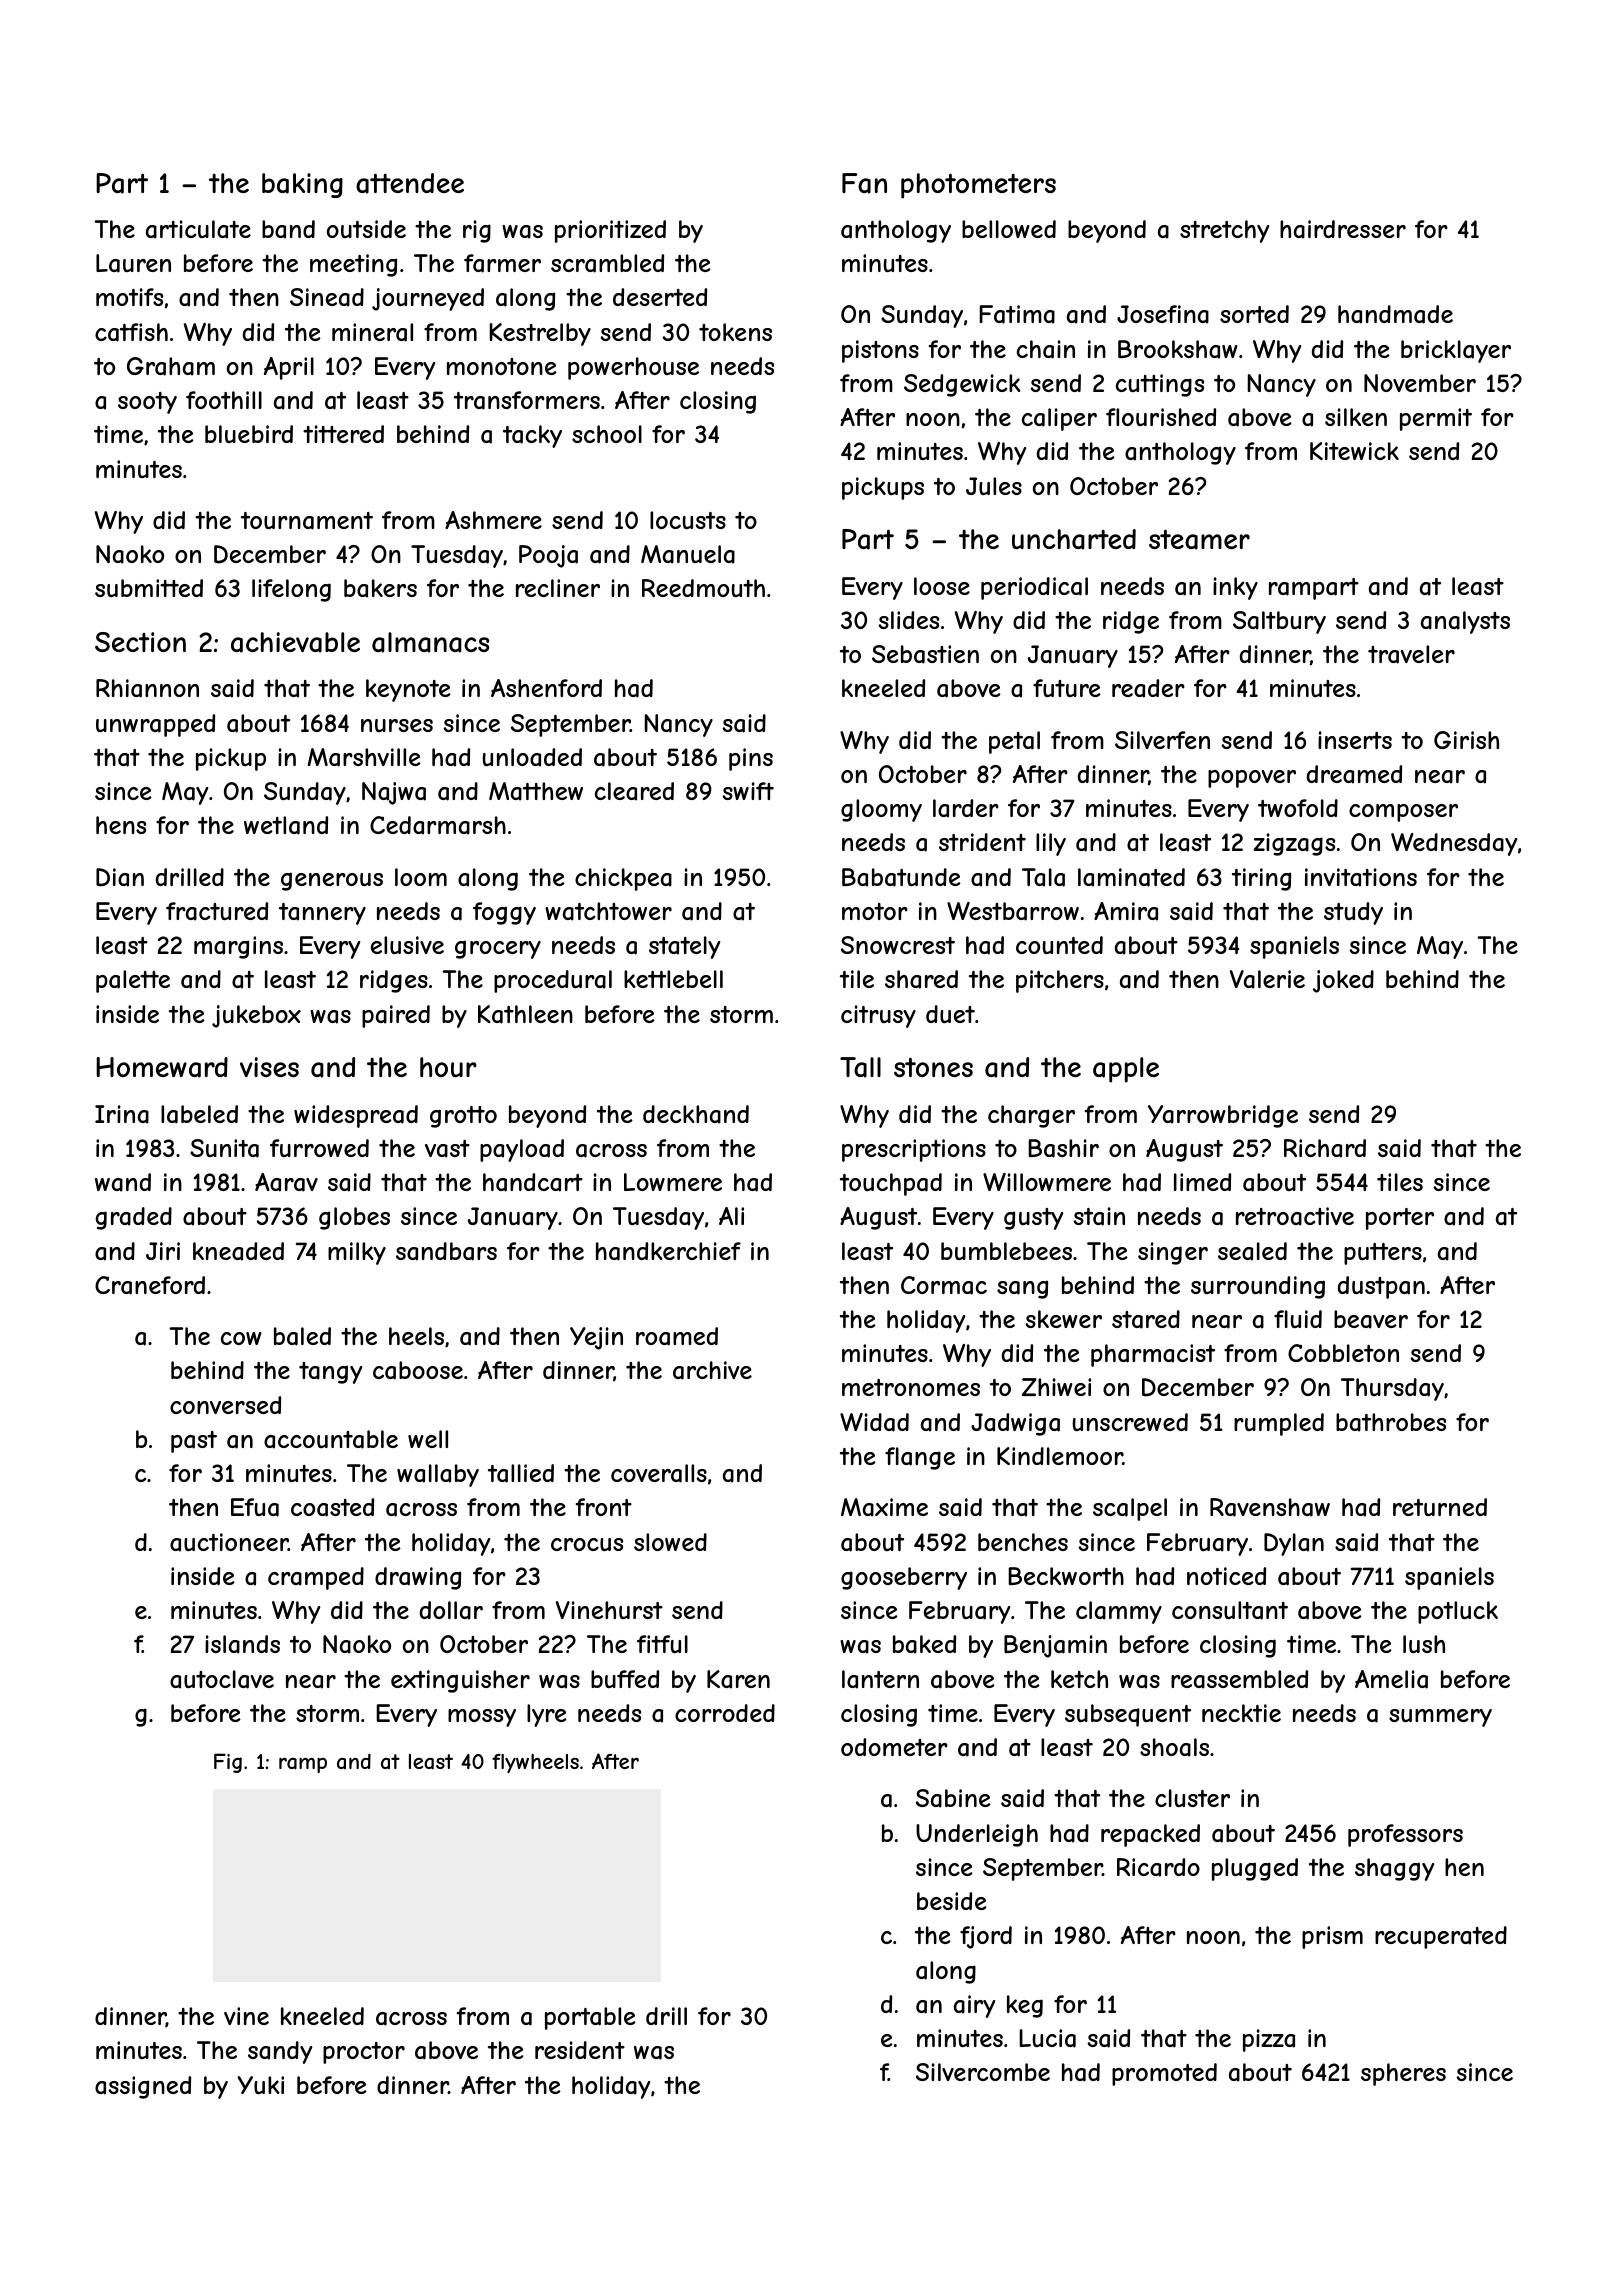 The width and height of the screenshot is (1620, 2292). I want to click on buffed, so click(625, 1679).
